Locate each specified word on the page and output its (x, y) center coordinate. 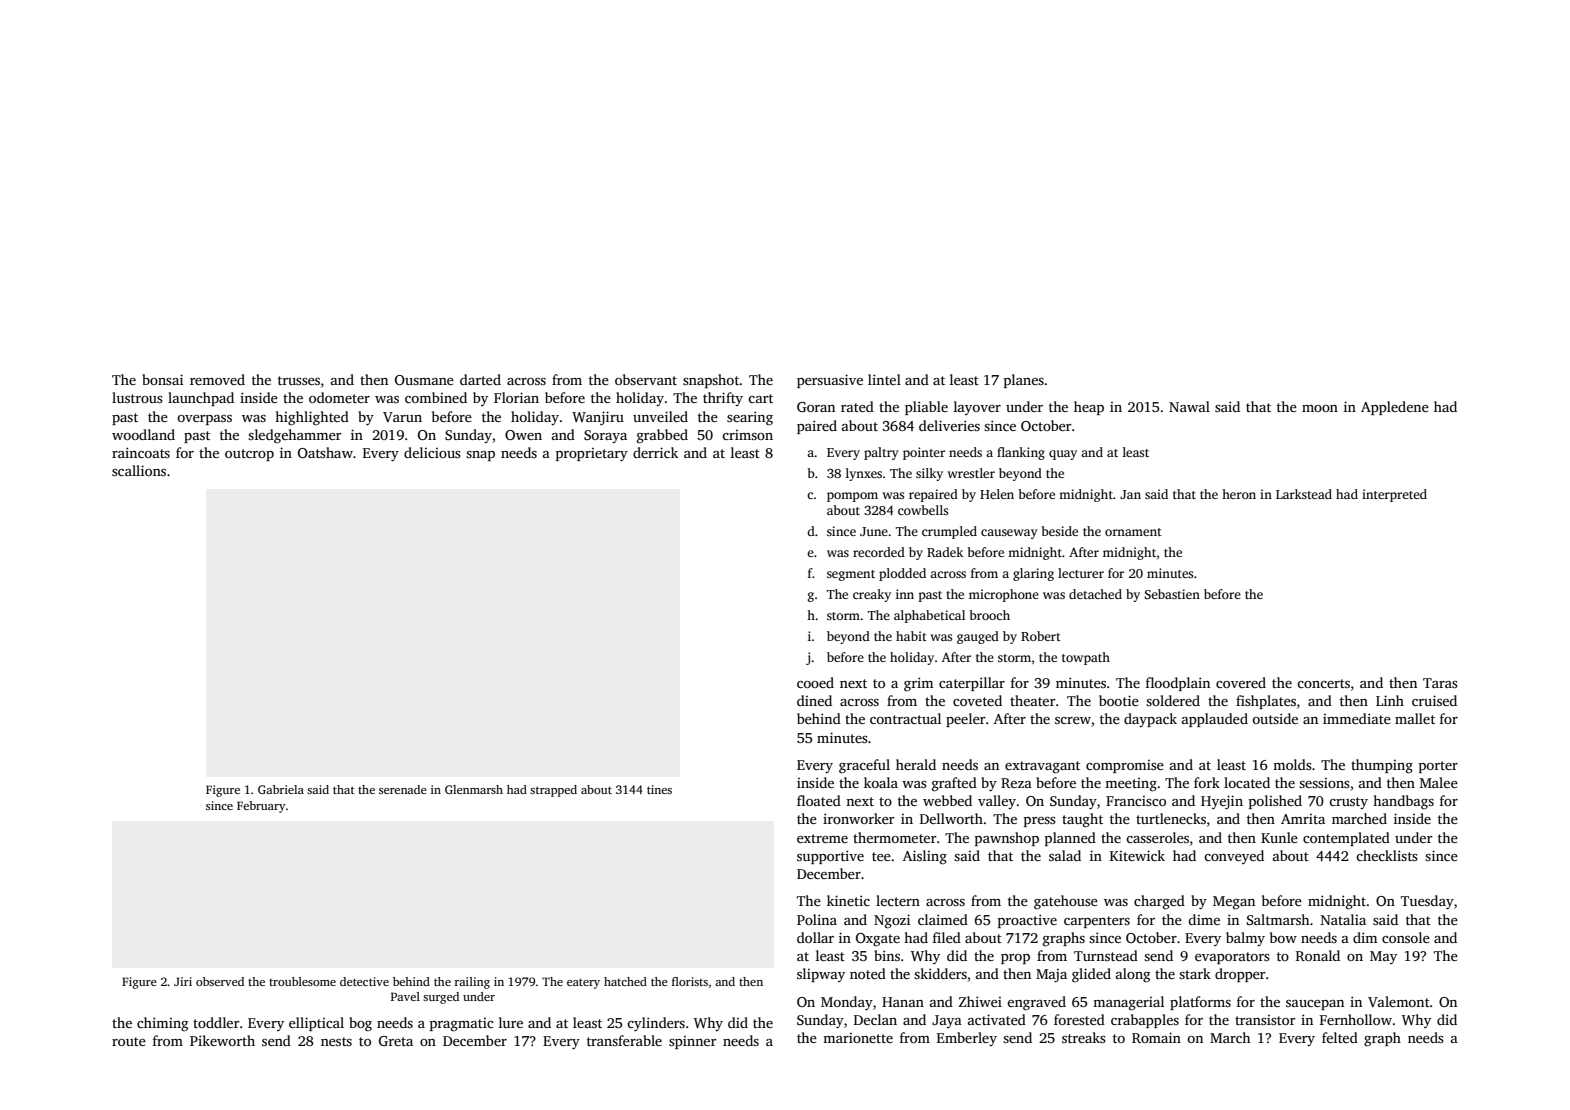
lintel (884, 379)
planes (1024, 381)
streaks (1084, 1037)
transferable (624, 1040)
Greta (396, 1041)
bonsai (162, 379)
